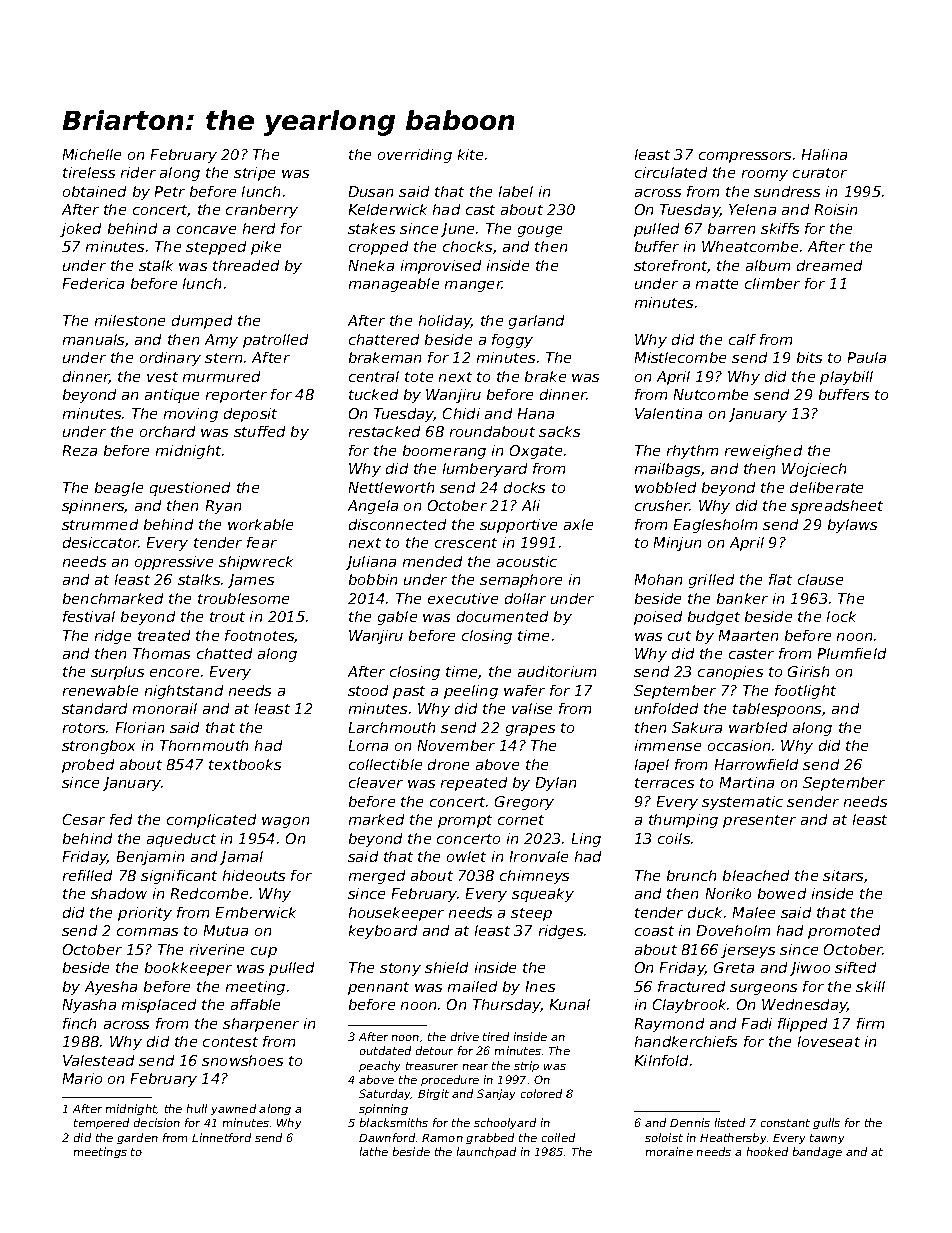  Describe the element at coordinates (89, 616) in the image. I see `festival` at that location.
